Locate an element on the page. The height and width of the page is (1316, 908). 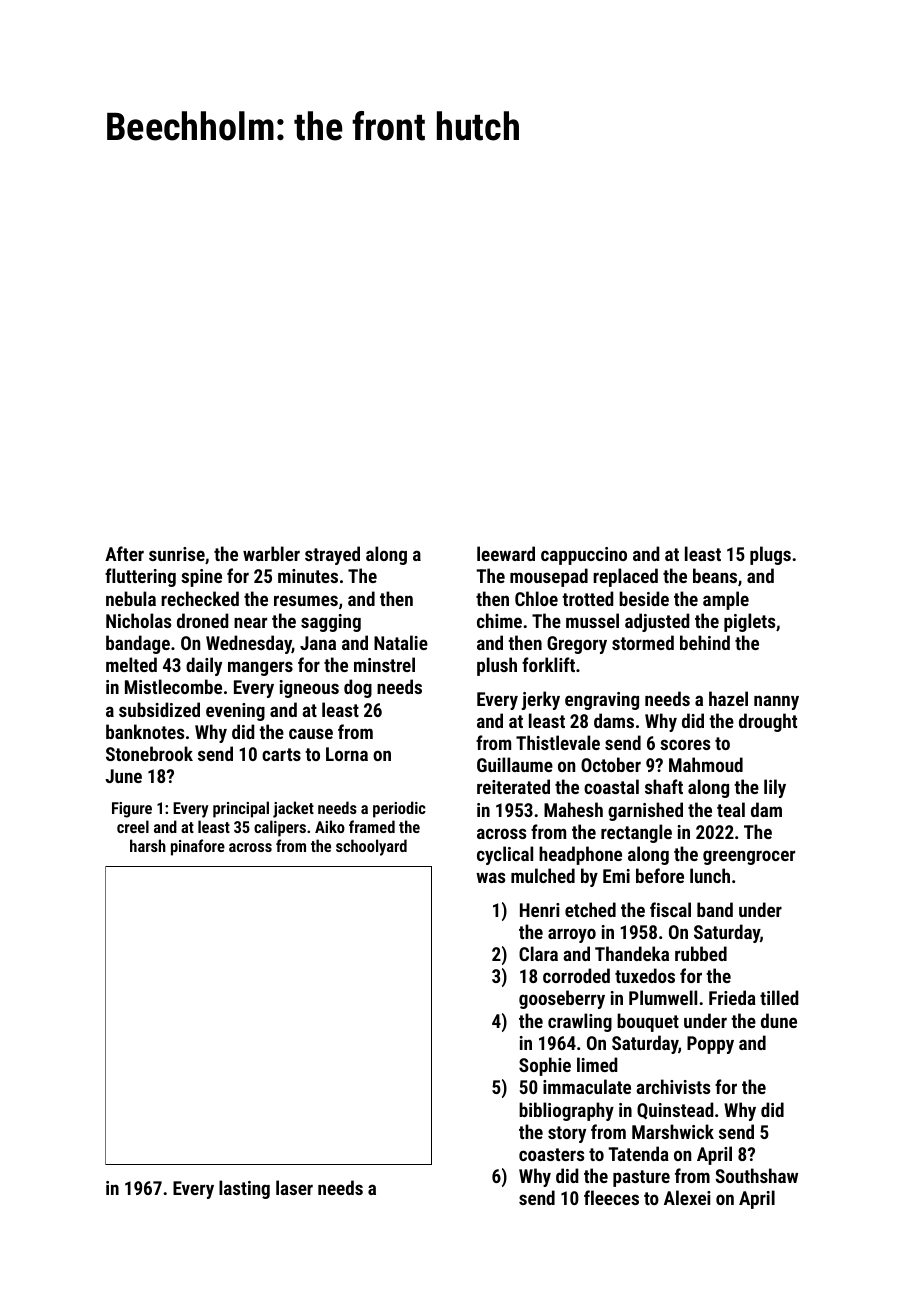
periodic is located at coordinates (399, 809).
